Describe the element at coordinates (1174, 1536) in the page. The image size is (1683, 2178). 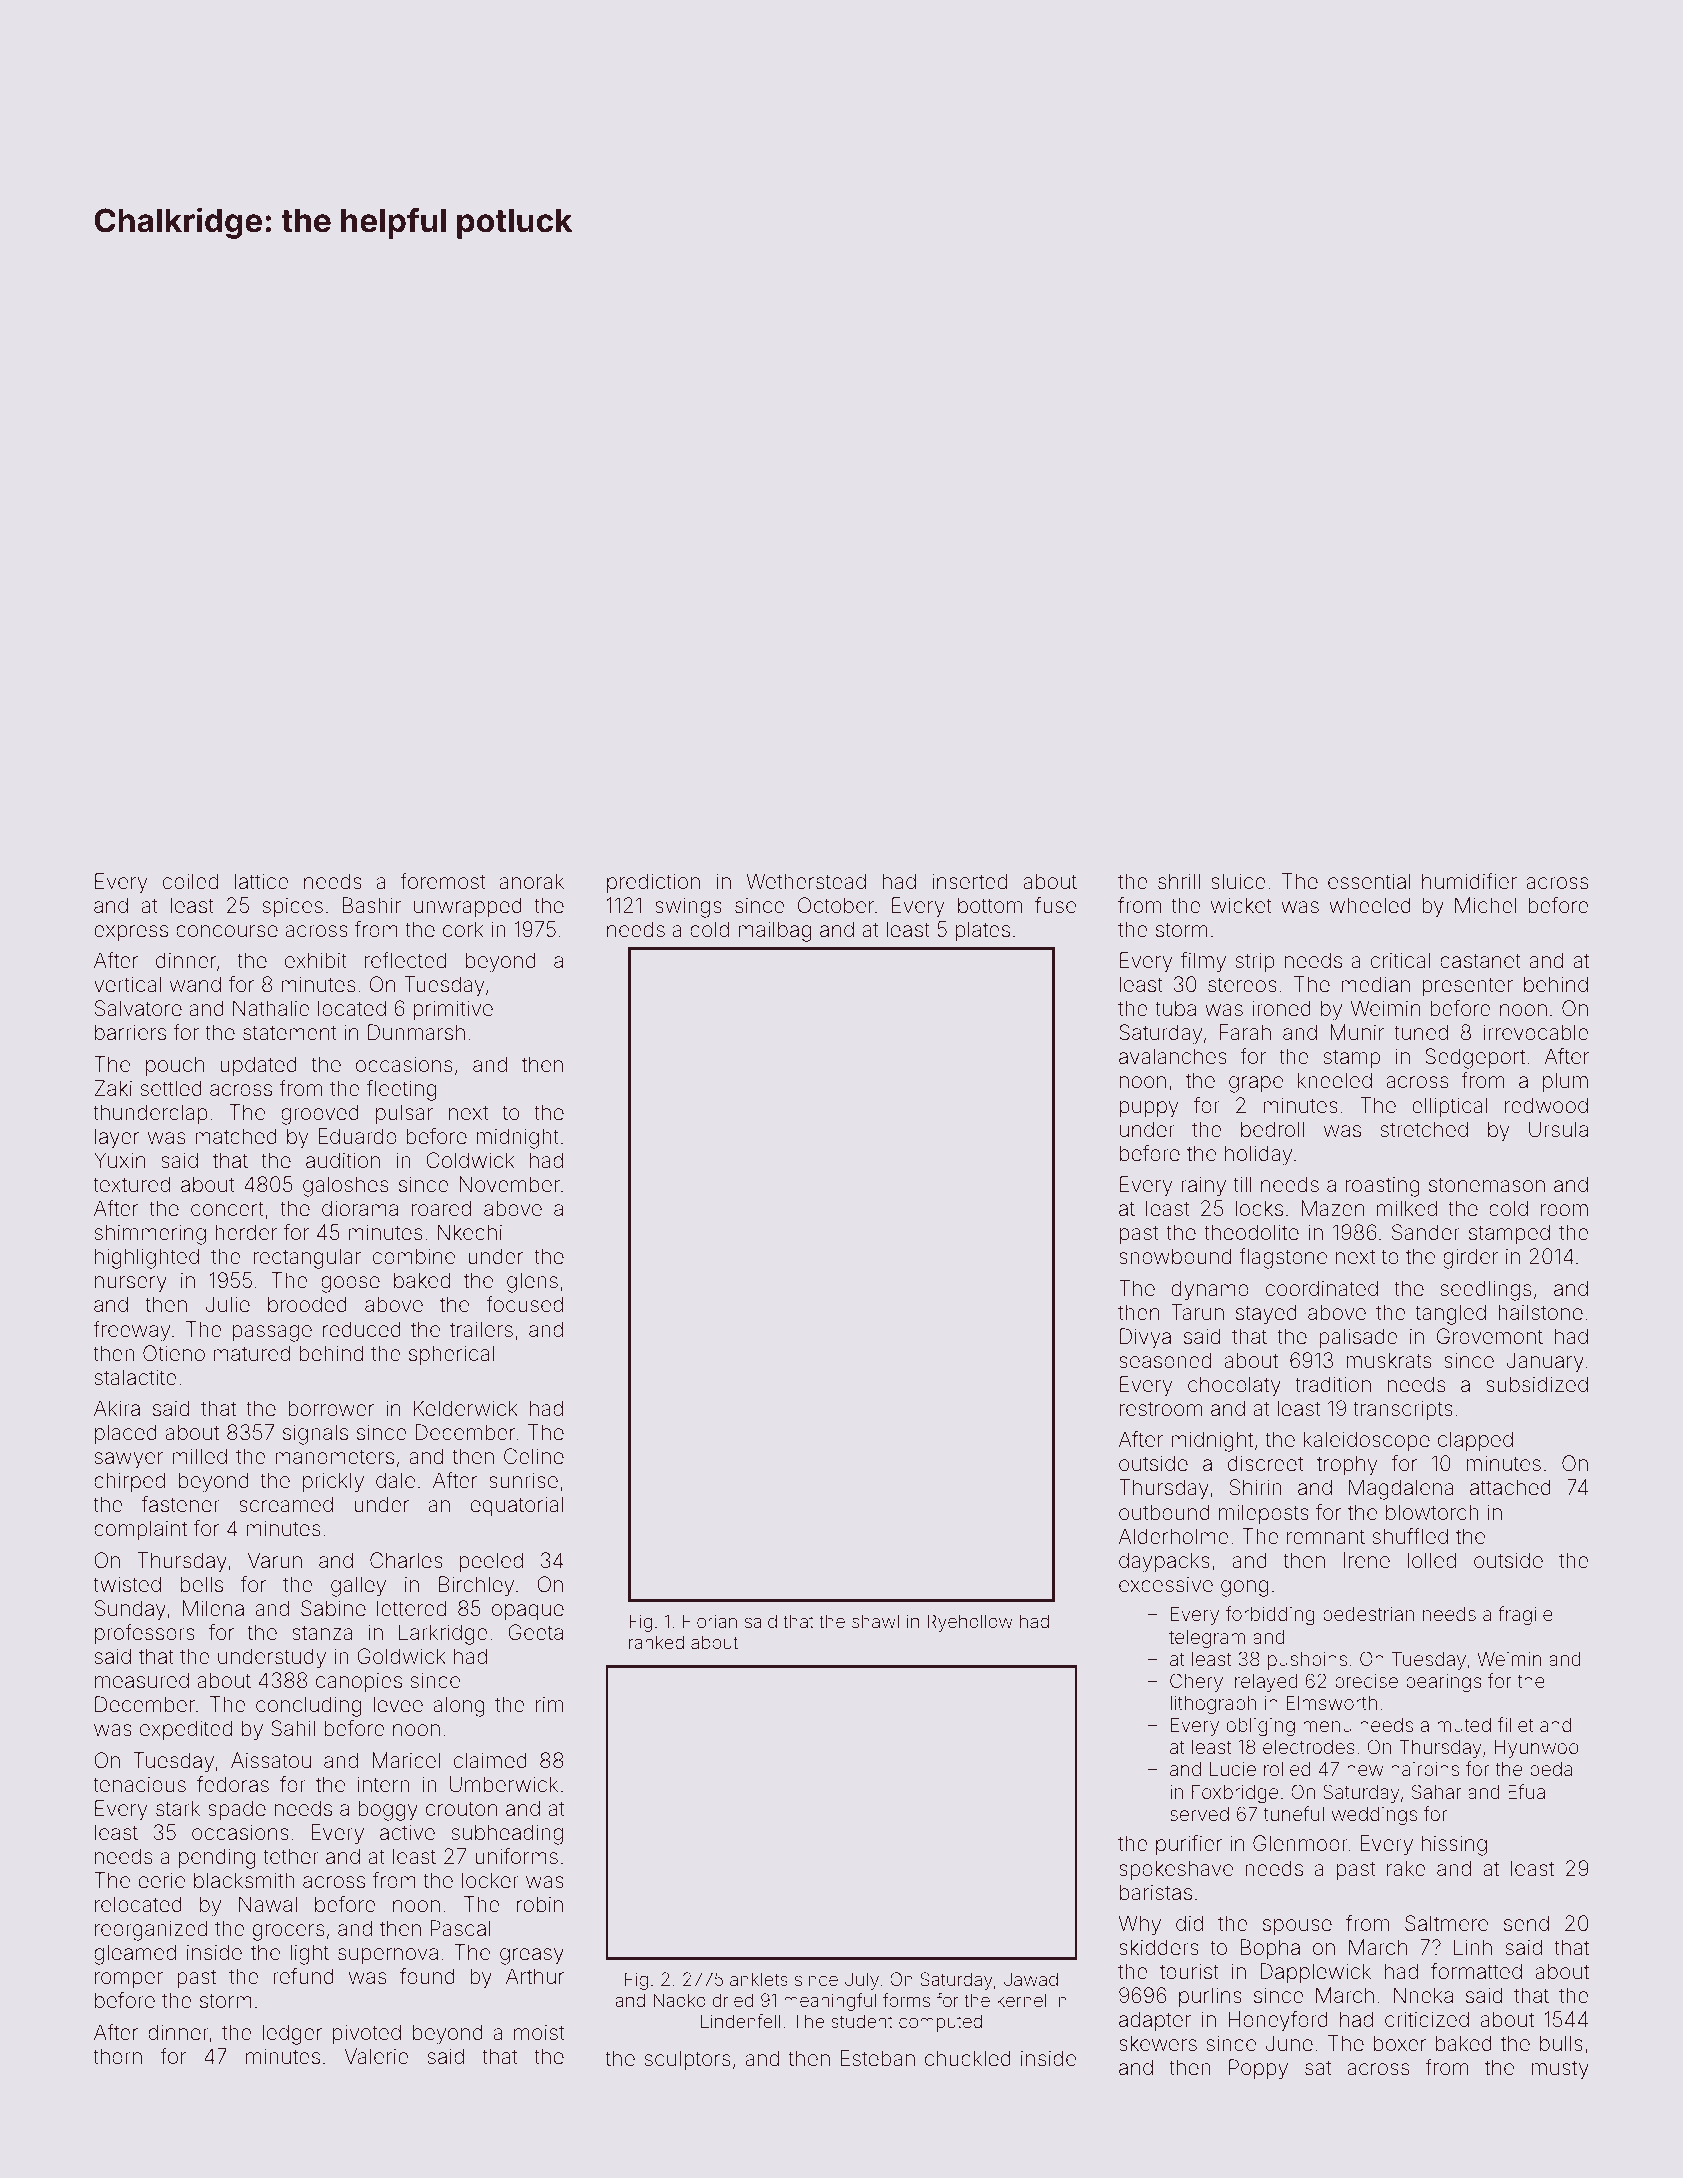
I see `Alderholme` at that location.
